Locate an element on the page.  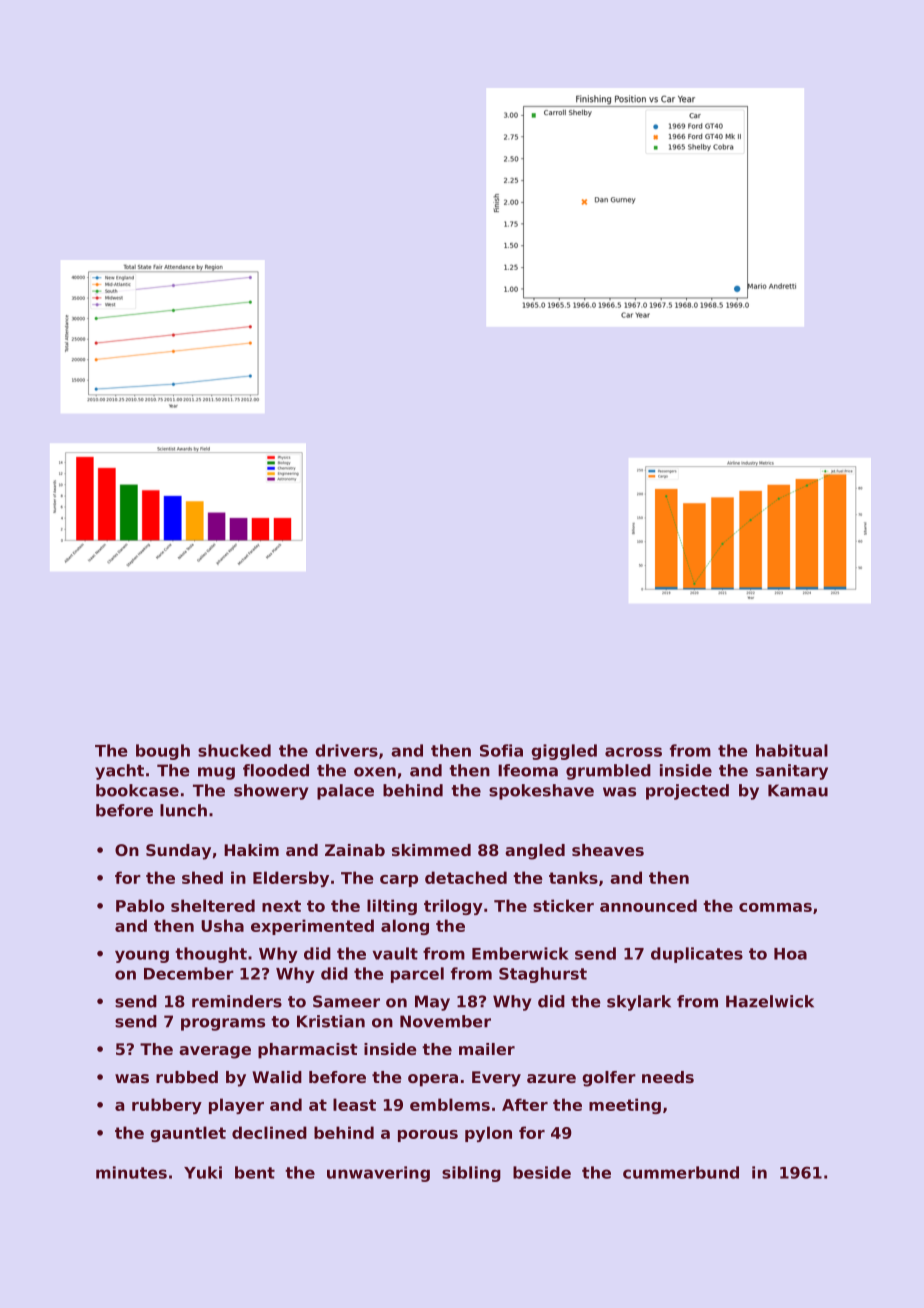
habitual is located at coordinates (792, 750).
